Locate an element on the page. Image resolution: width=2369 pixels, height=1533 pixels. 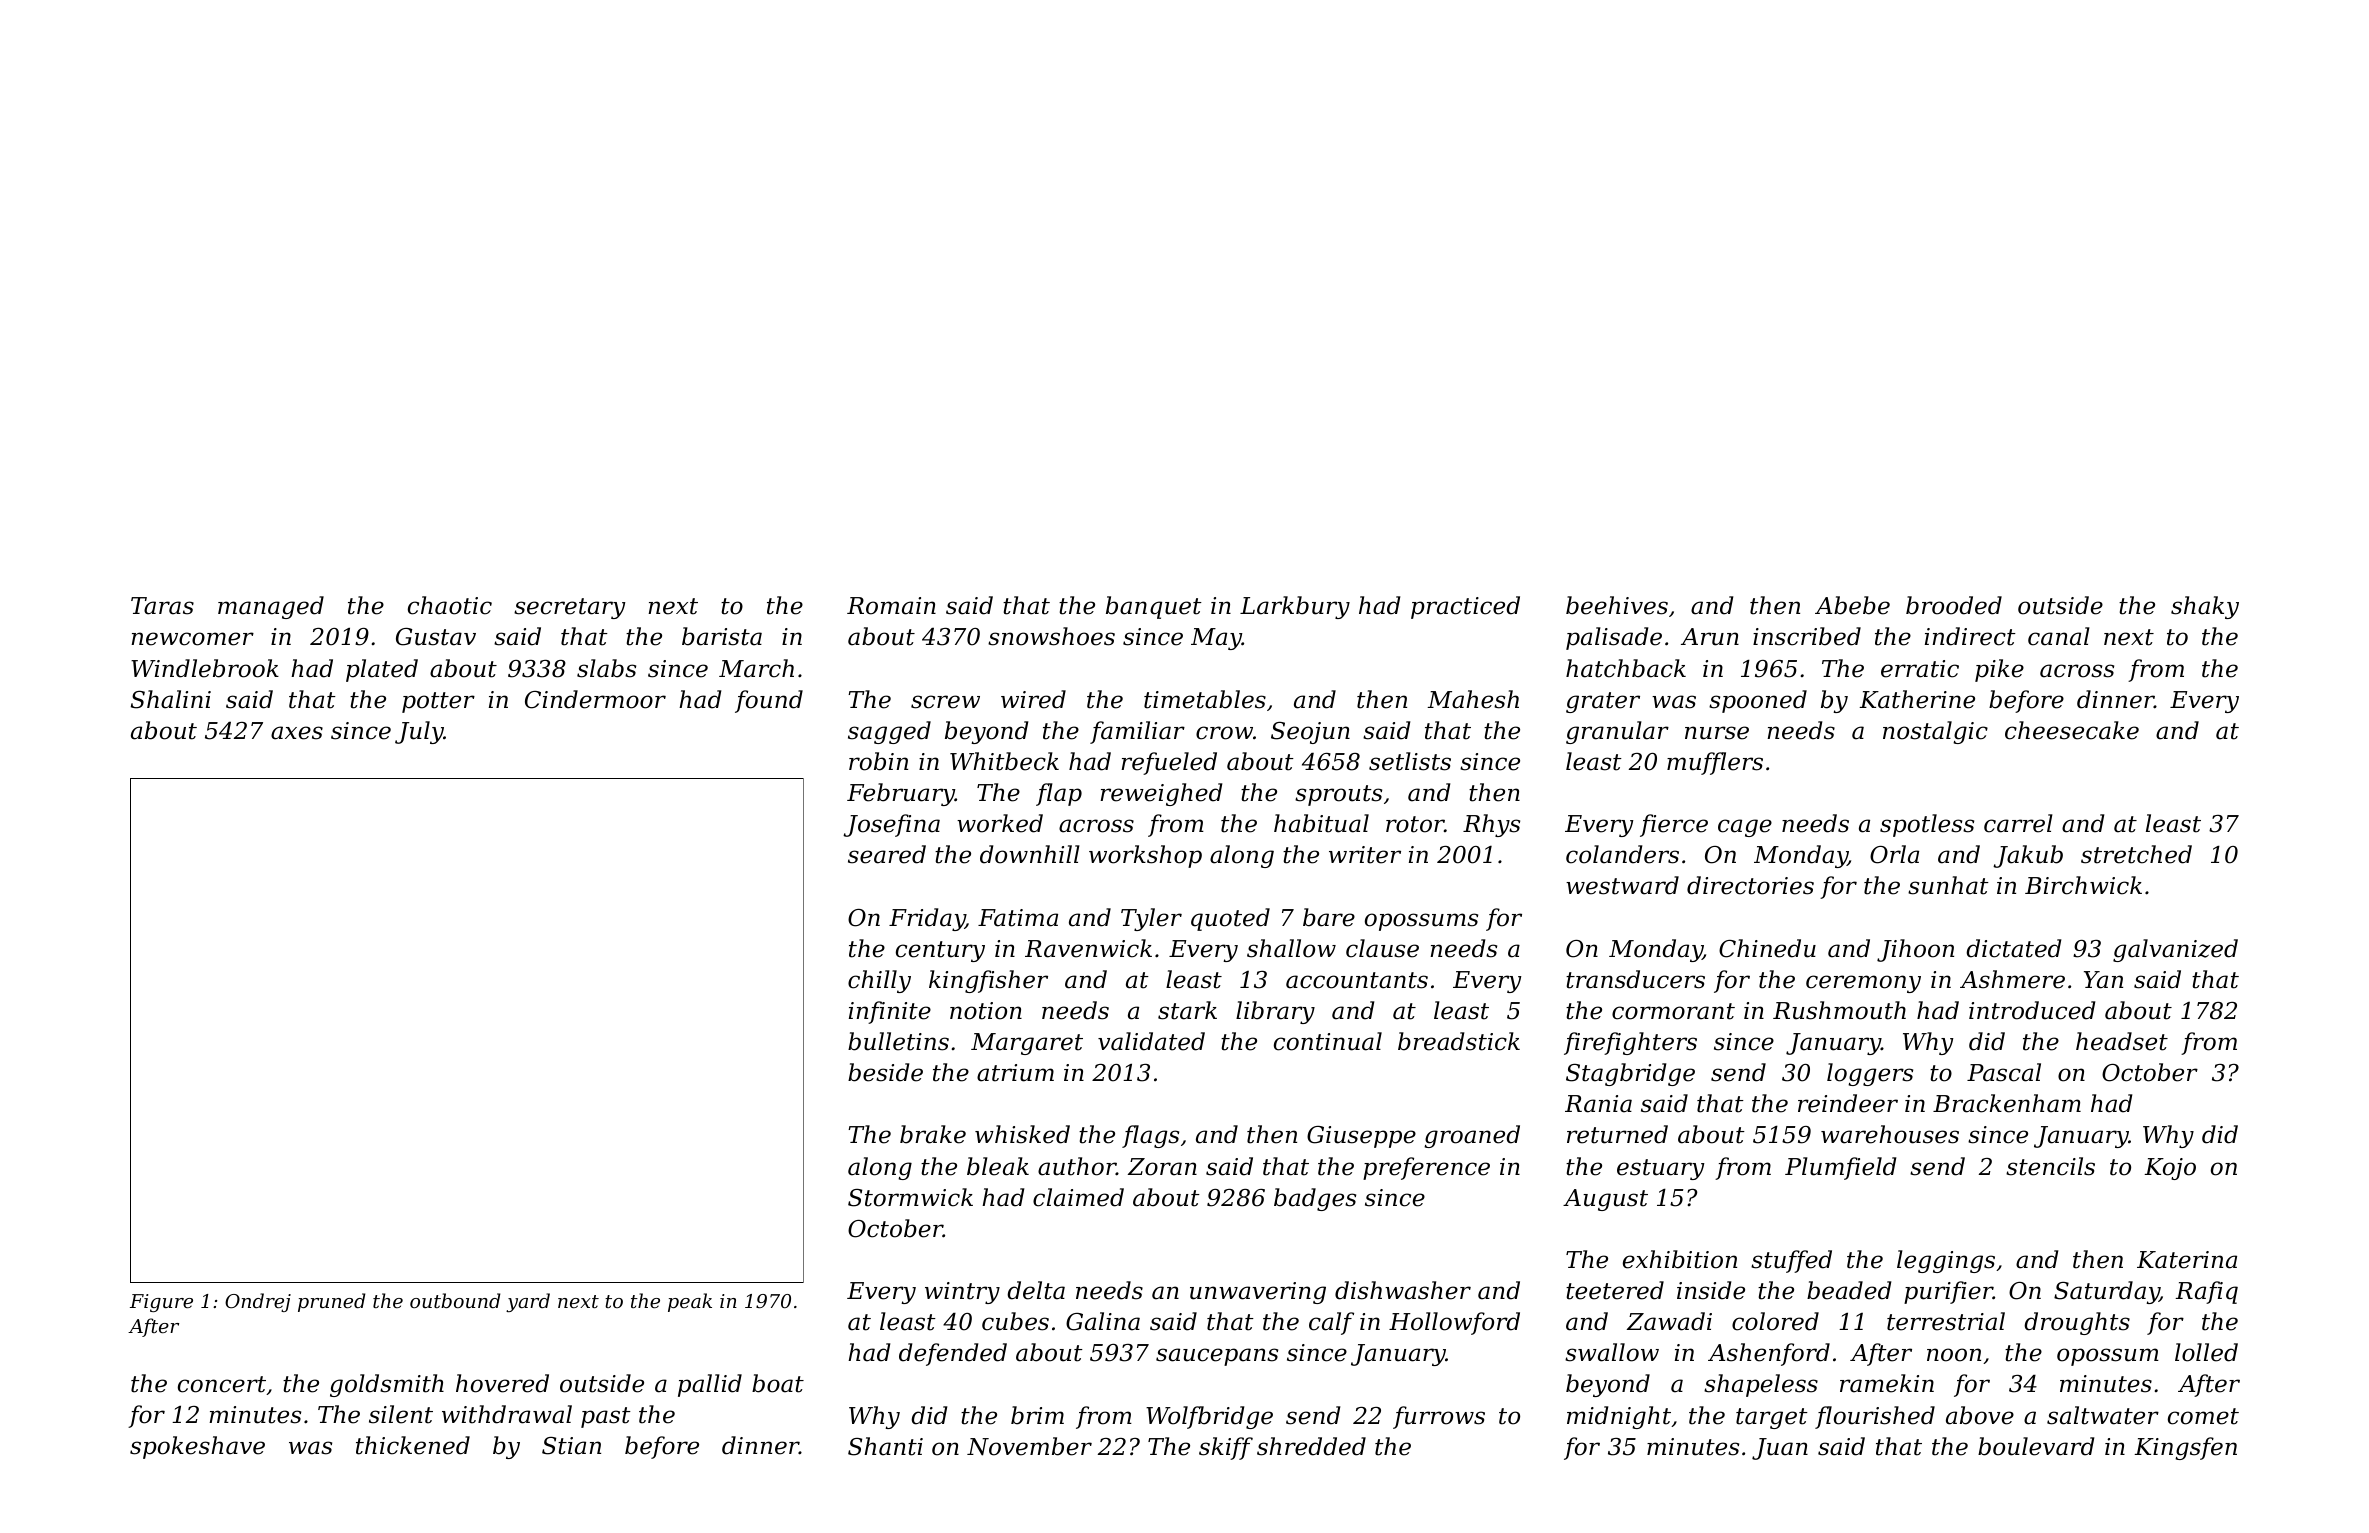
chilly is located at coordinates (879, 981).
